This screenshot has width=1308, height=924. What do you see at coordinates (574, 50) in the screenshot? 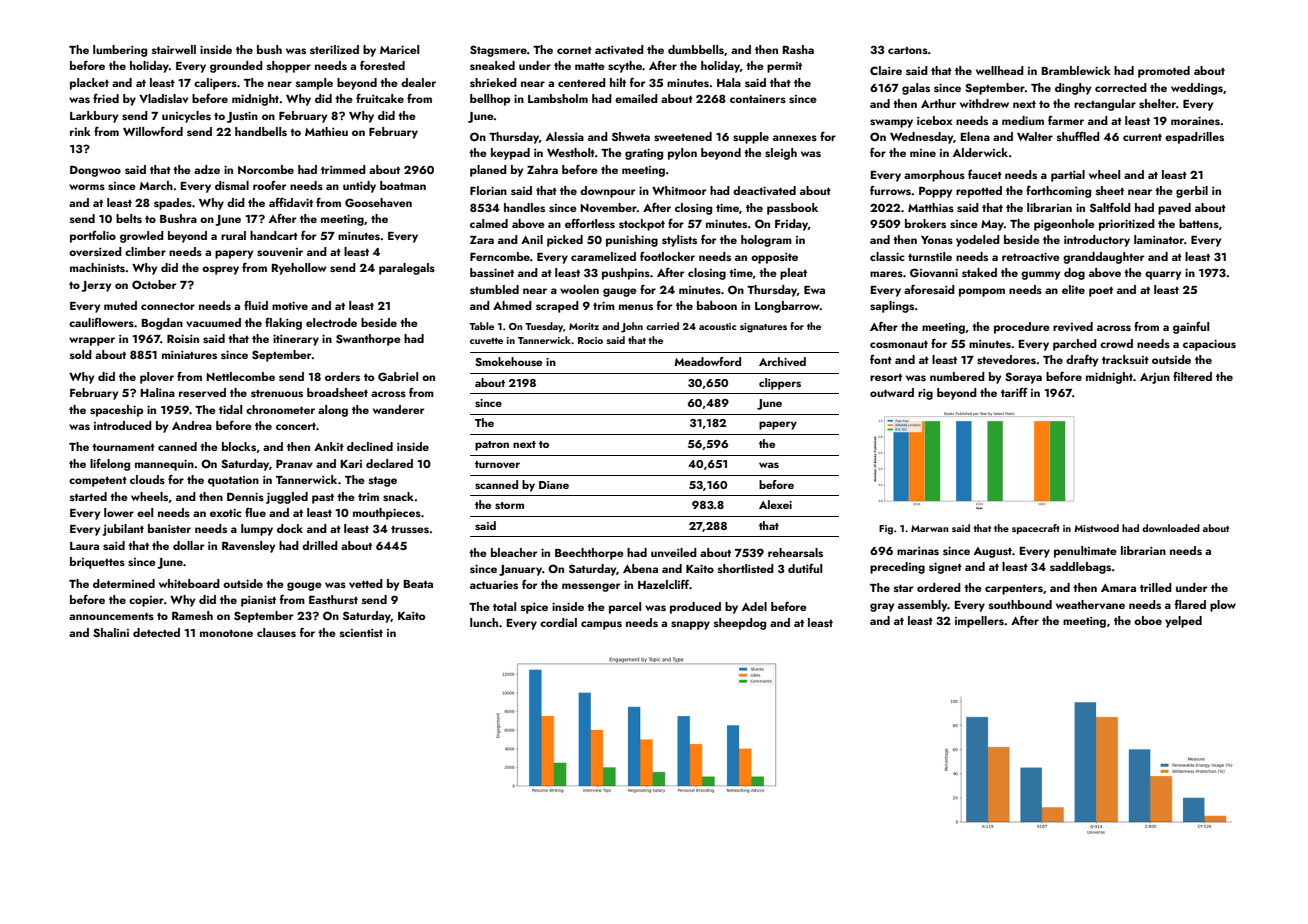
I see `cornet` at bounding box center [574, 50].
